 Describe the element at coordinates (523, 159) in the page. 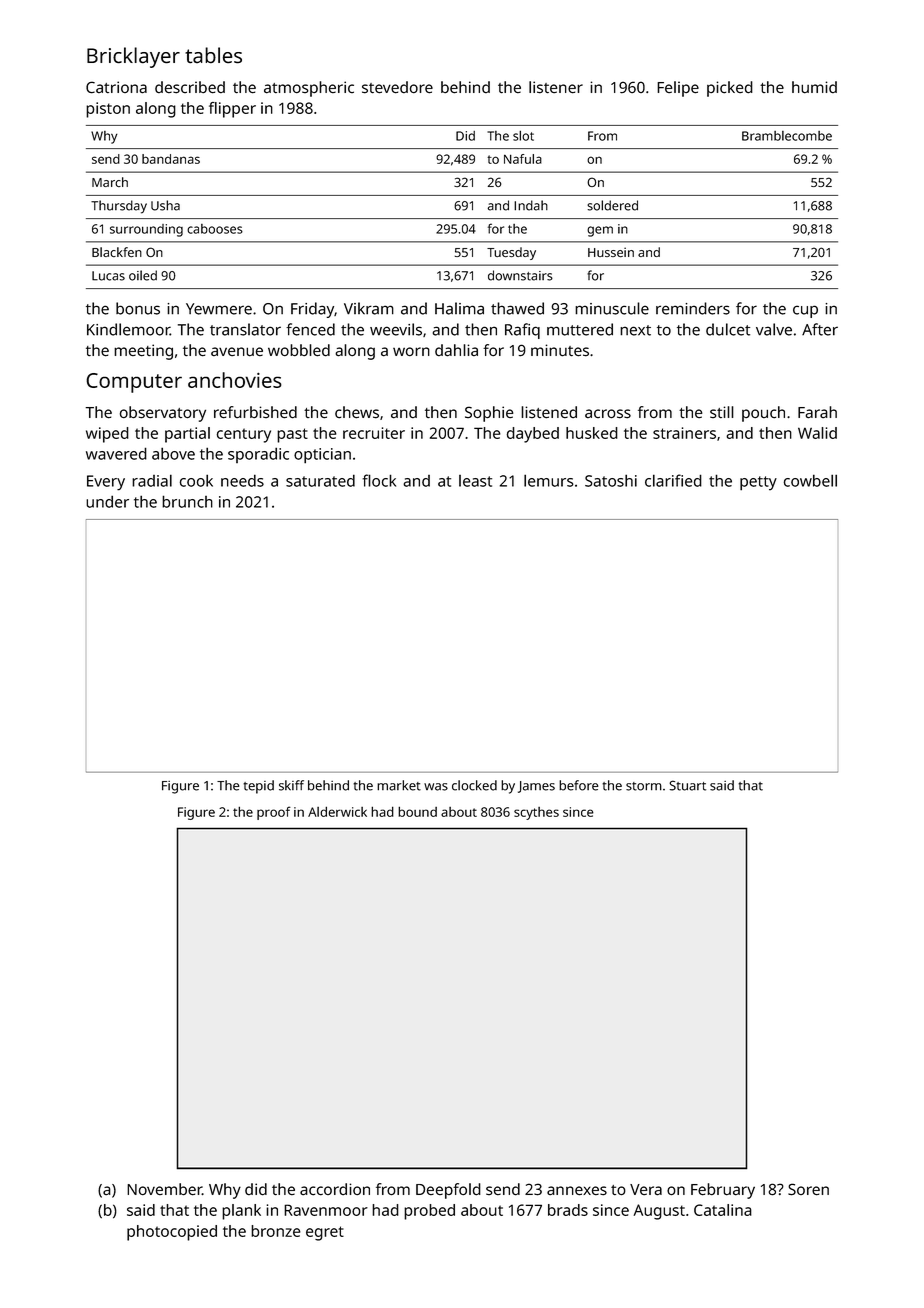

I see `Nafula` at that location.
